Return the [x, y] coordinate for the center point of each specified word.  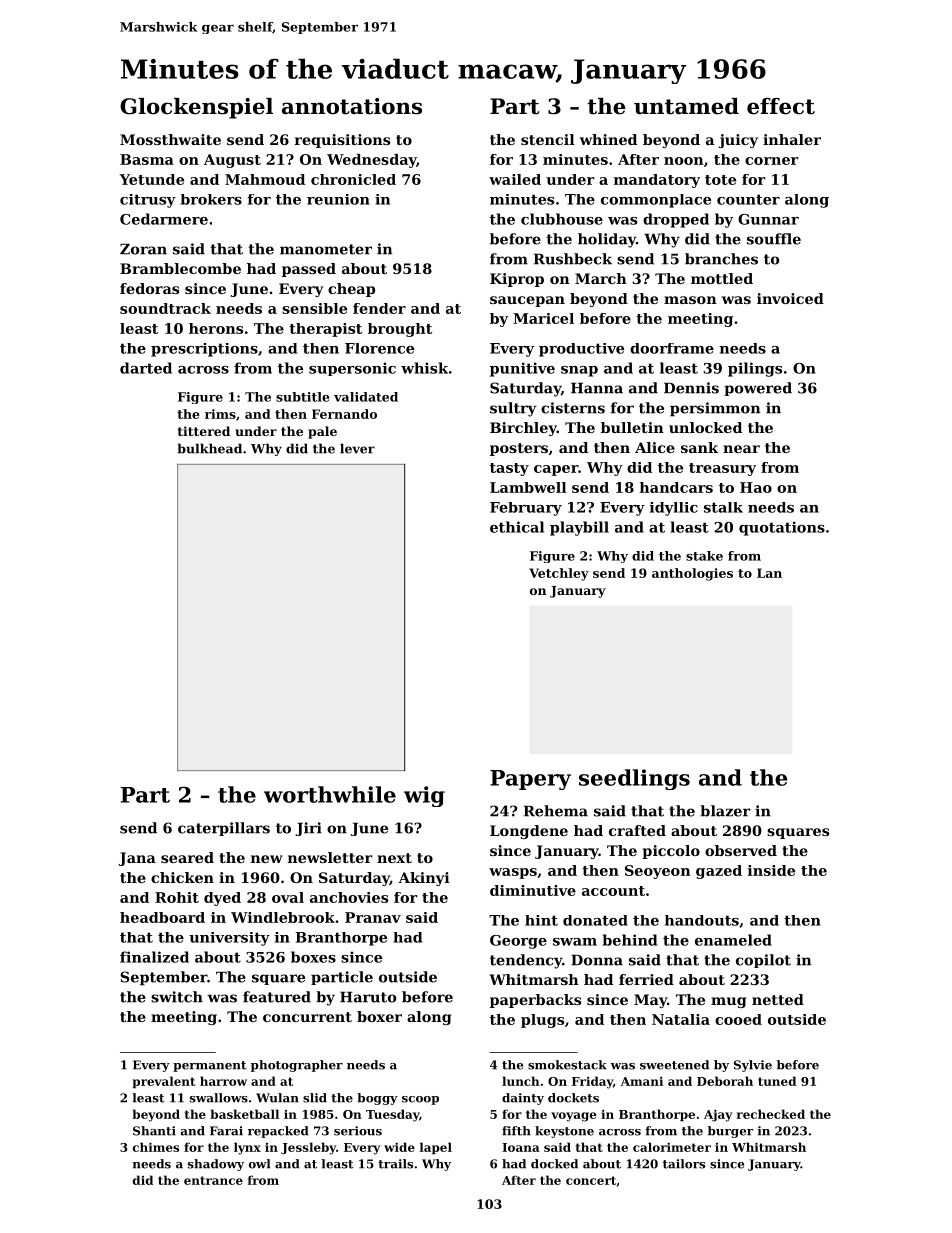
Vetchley [559, 574]
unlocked [705, 427]
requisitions [342, 141]
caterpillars [224, 829]
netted [778, 999]
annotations [352, 106]
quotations [782, 528]
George [518, 942]
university [229, 939]
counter [748, 199]
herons [216, 328]
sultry [513, 409]
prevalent [164, 1082]
